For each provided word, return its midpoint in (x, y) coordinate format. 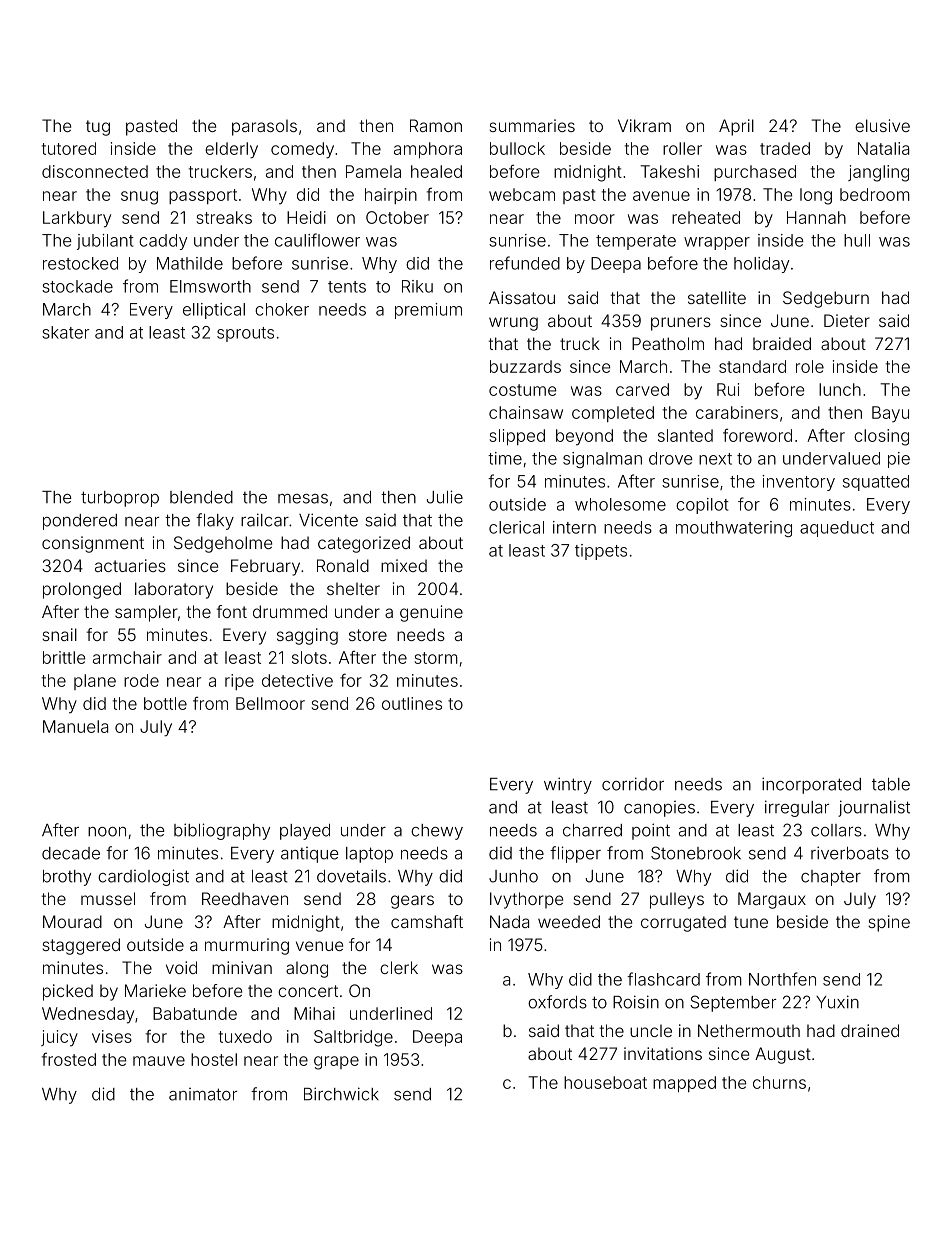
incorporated (811, 785)
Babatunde (195, 1013)
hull (857, 240)
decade (71, 853)
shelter (353, 588)
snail (59, 634)
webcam (522, 194)
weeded (569, 921)
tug (98, 128)
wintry (568, 785)
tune (751, 922)
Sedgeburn (826, 299)
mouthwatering (734, 529)
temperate (636, 242)
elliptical (214, 311)
